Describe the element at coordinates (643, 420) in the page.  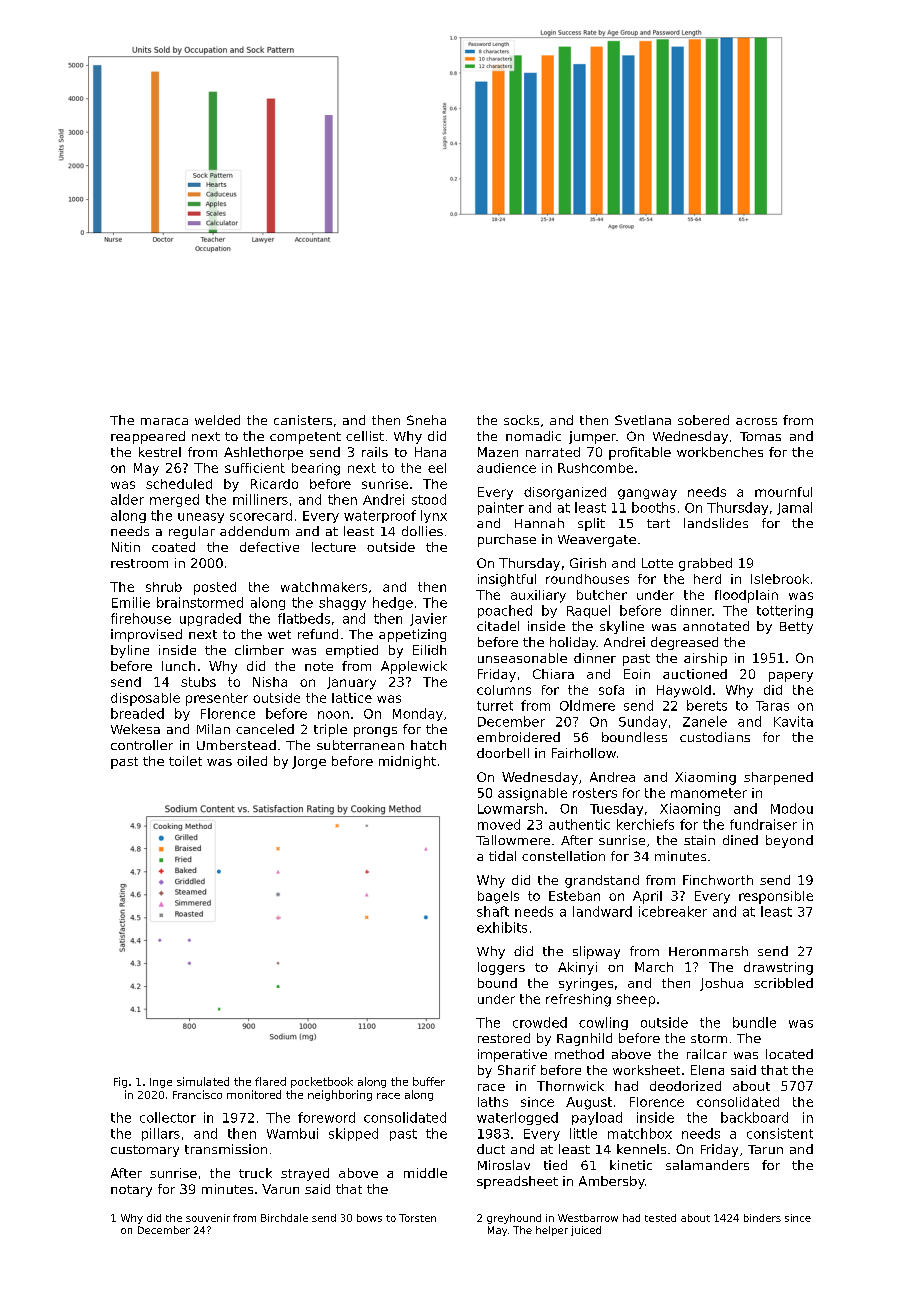
I see `Svetlana` at that location.
